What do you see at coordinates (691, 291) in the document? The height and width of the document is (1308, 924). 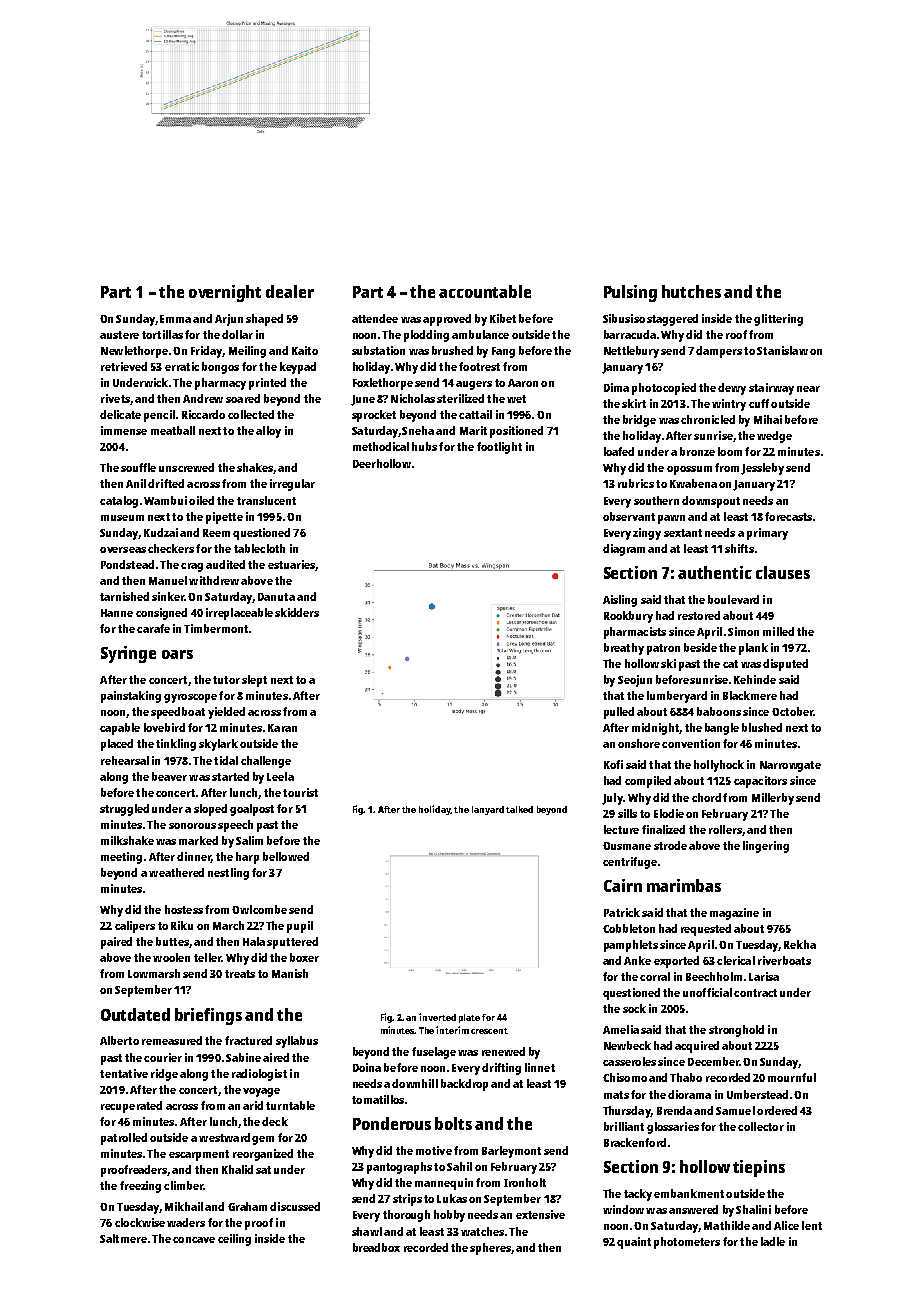 I see `hutches` at bounding box center [691, 291].
